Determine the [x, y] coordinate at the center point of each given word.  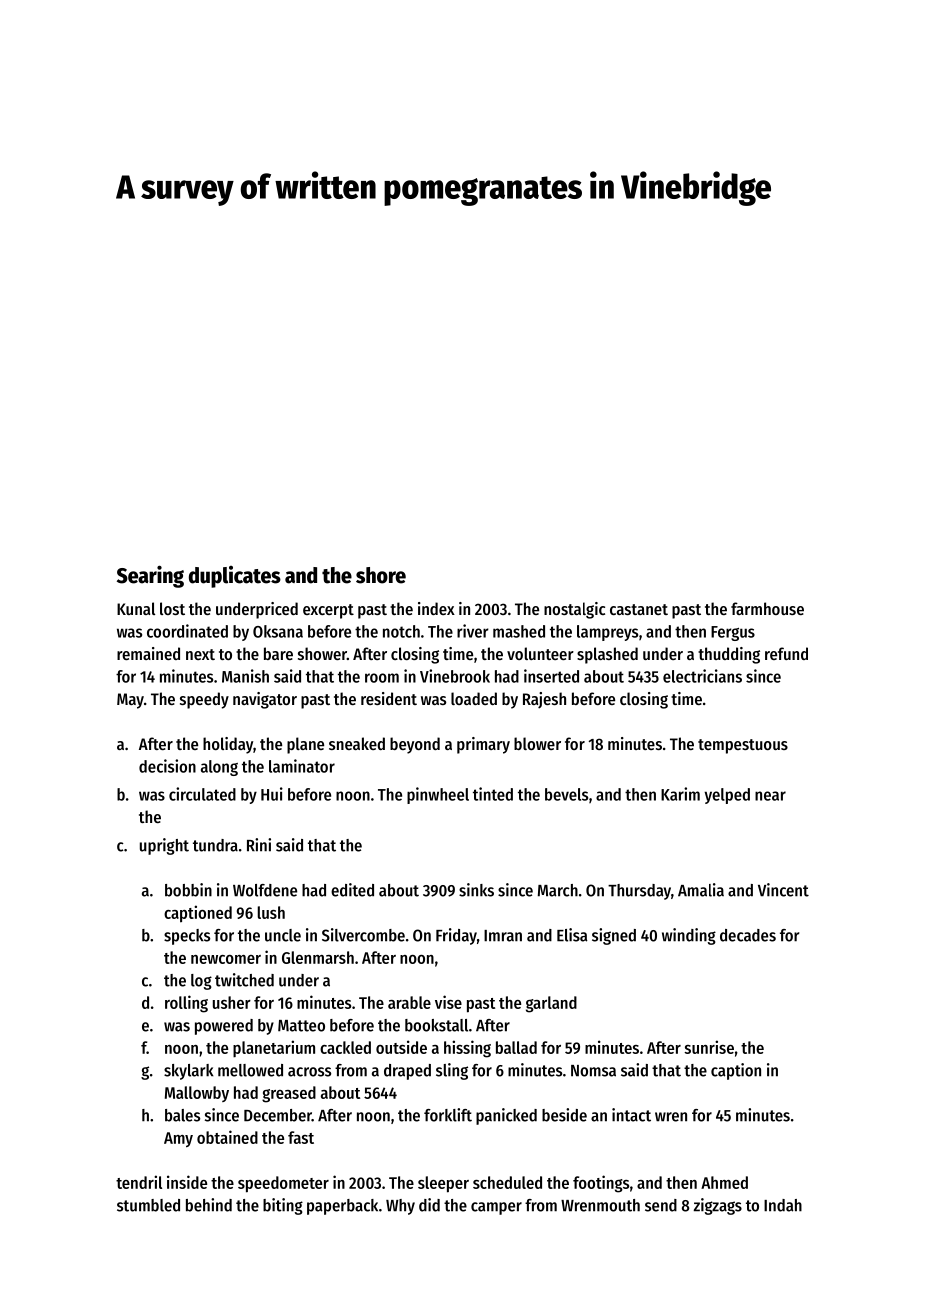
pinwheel [438, 795]
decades [748, 935]
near [770, 796]
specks [187, 937]
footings [601, 1184]
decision [167, 766]
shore [381, 575]
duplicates [235, 577]
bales [182, 1115]
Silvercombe [363, 935]
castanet [639, 609]
